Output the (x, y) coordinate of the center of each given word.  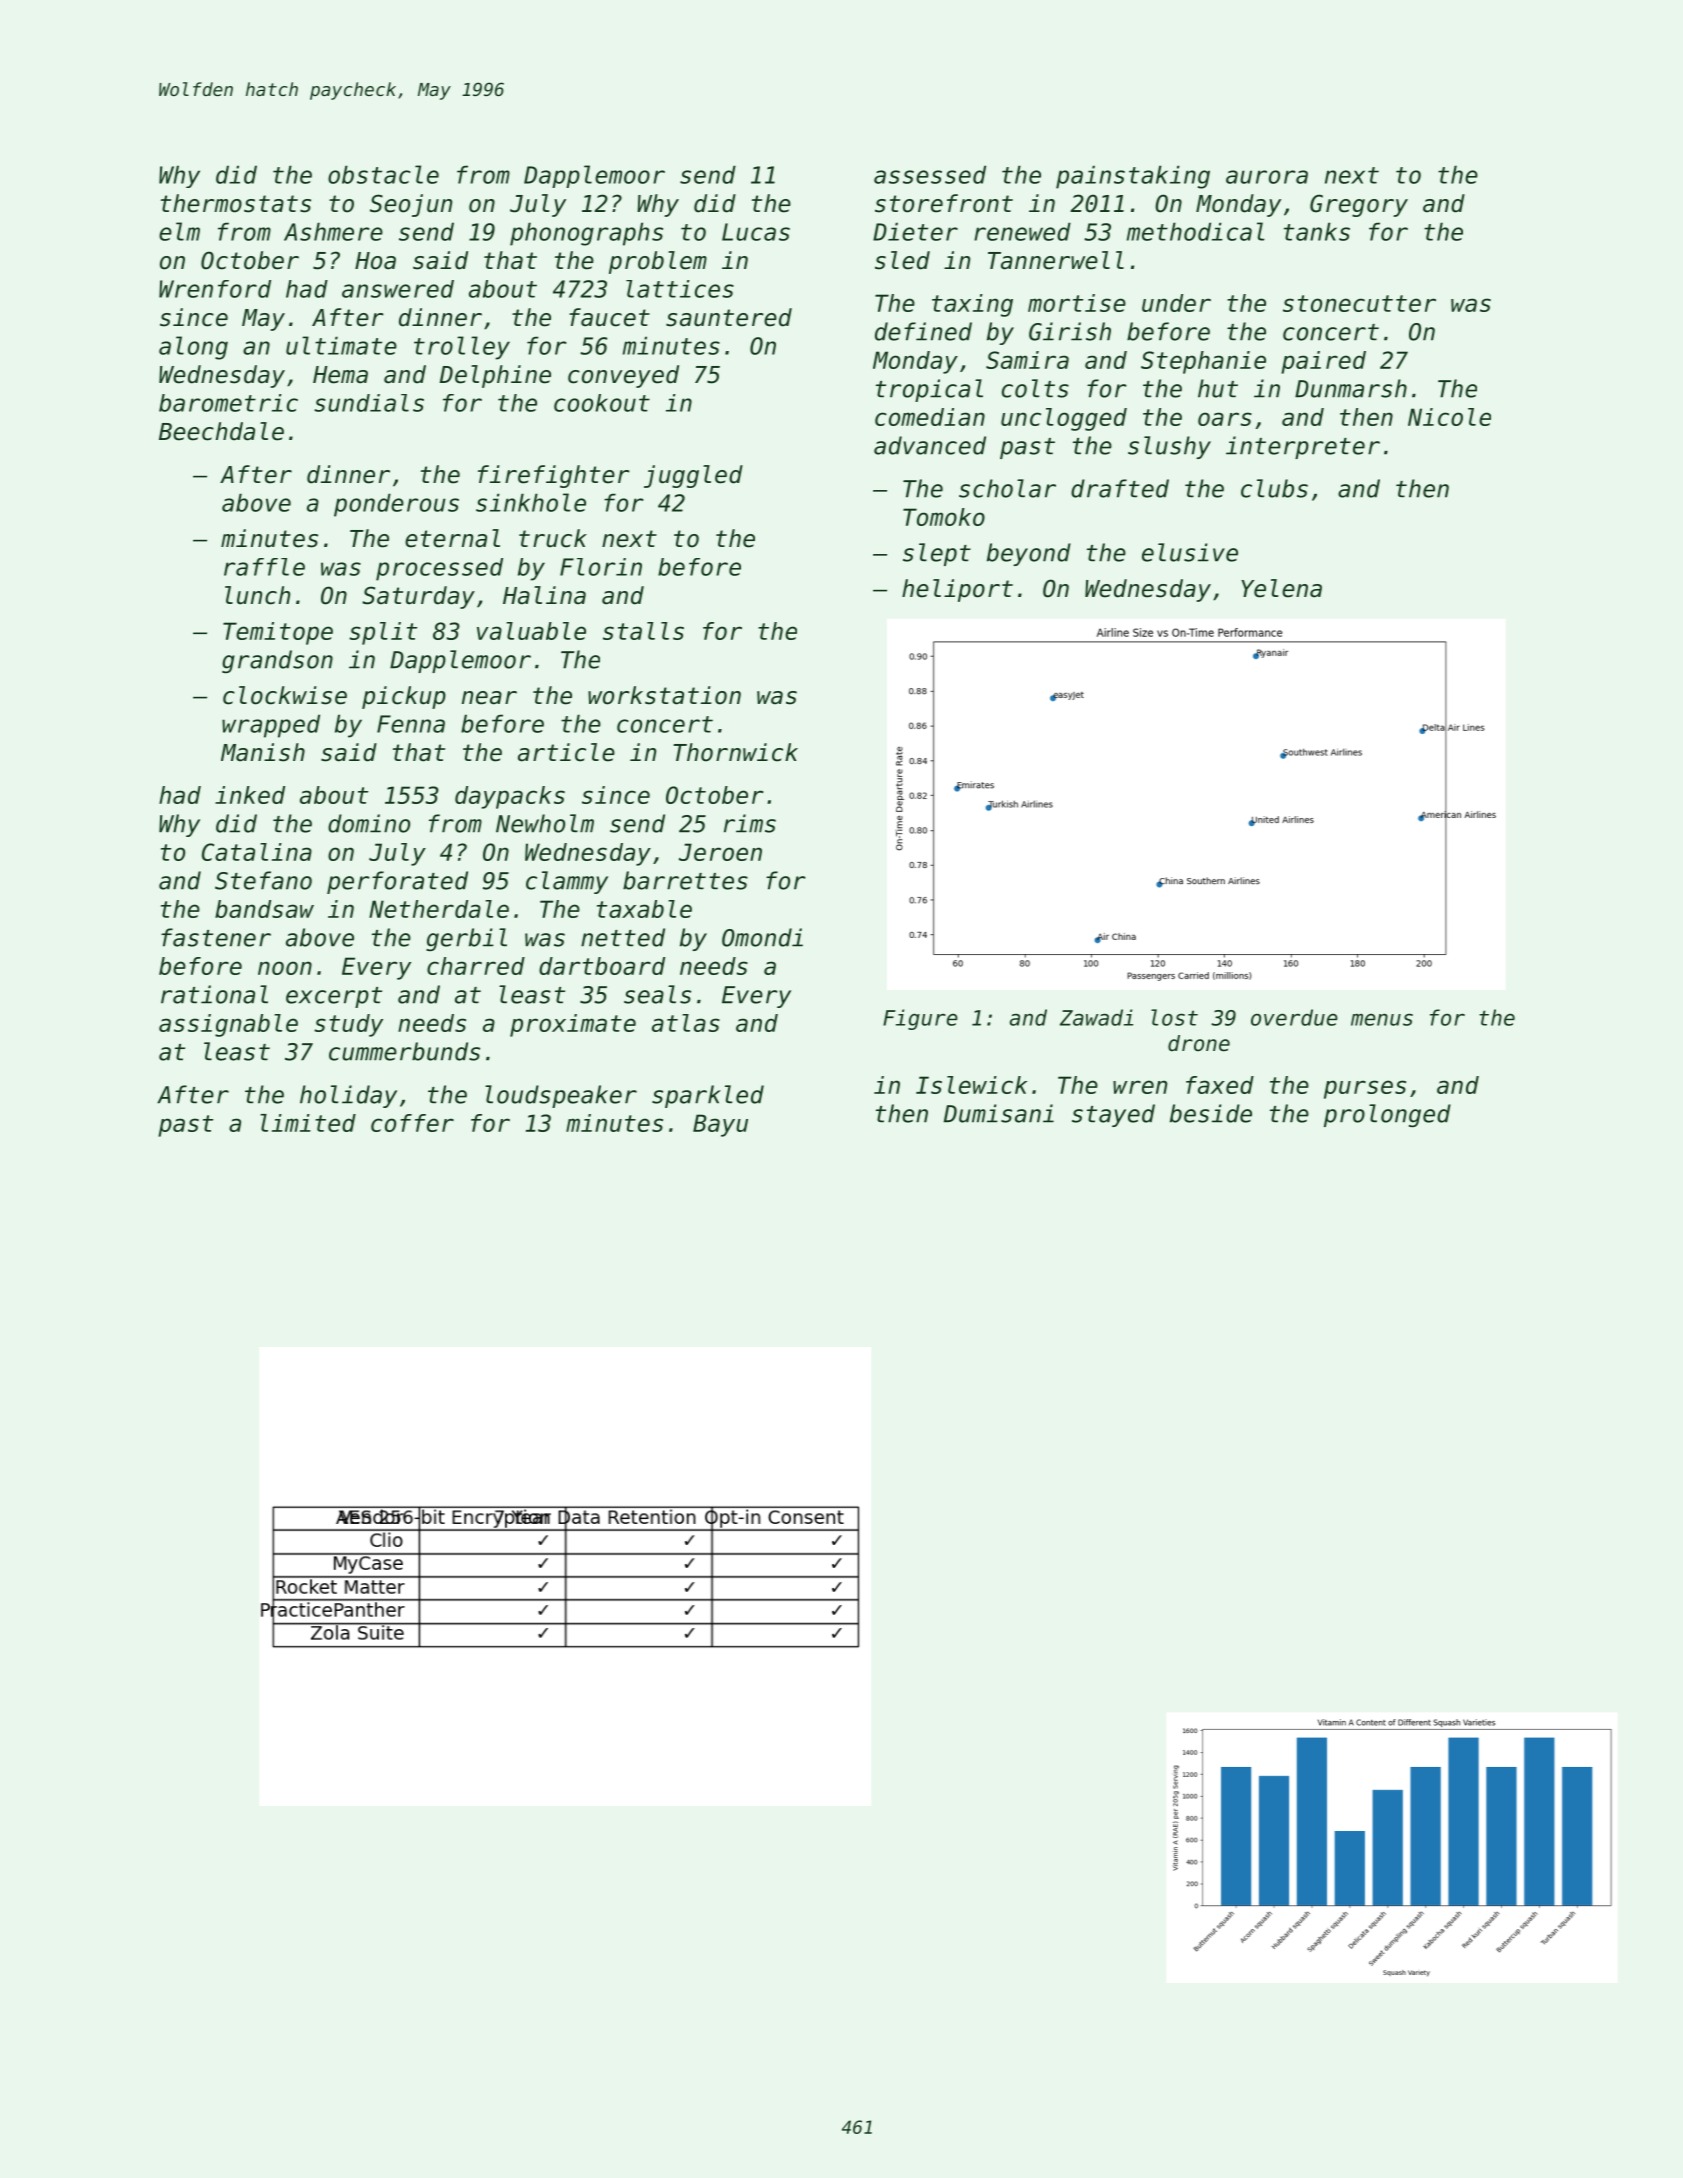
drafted (1120, 488)
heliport (957, 590)
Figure (920, 1019)
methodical (1195, 231)
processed (439, 569)
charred (476, 966)
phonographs (586, 234)
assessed (930, 174)
